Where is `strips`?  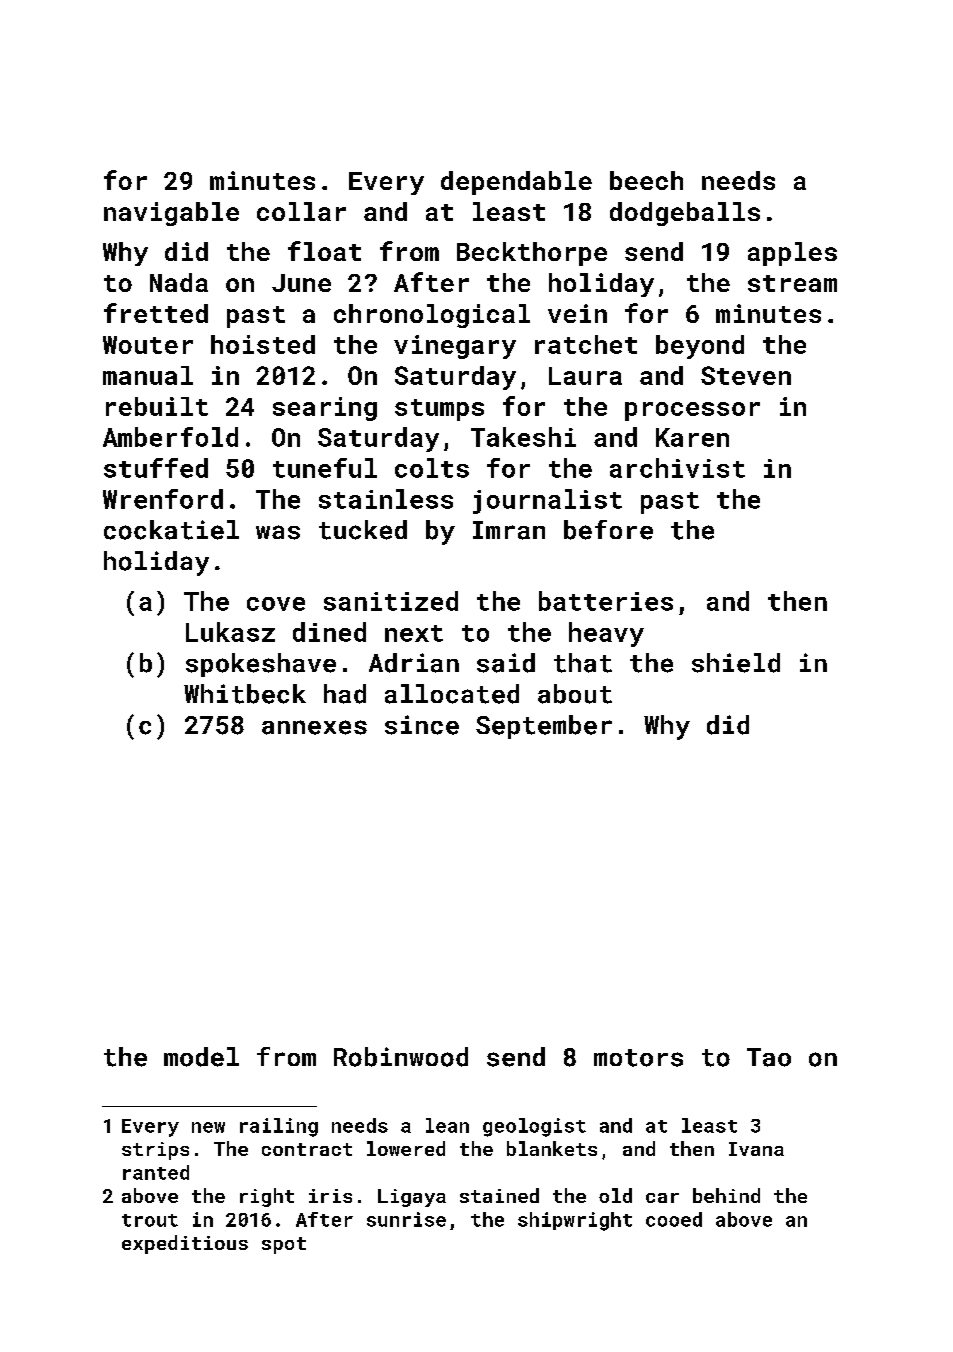 strips is located at coordinates (155, 1151).
